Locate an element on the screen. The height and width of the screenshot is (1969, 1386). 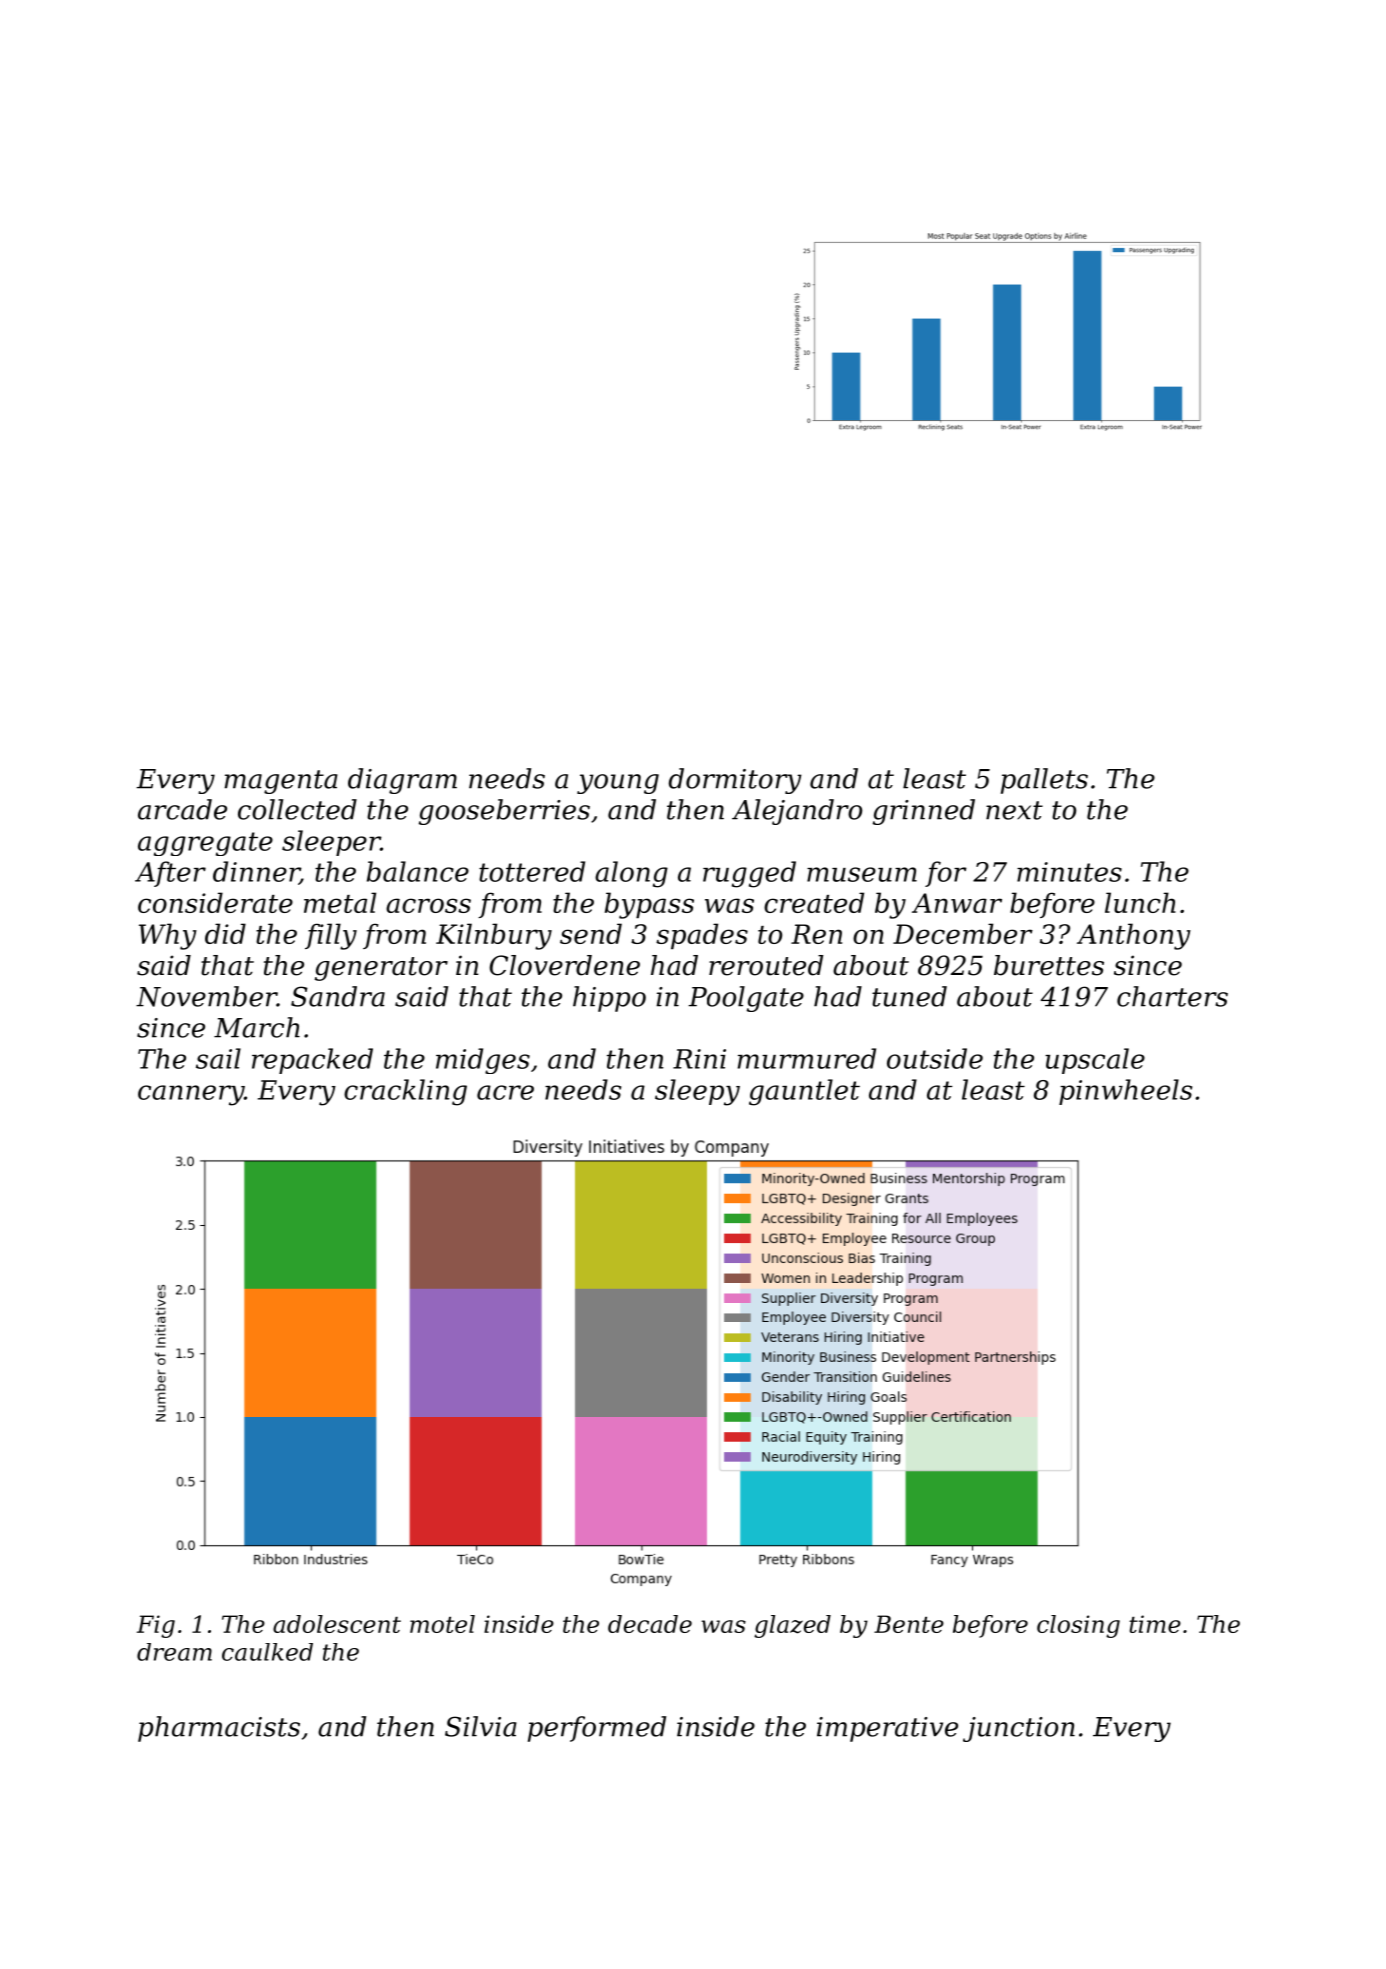
adolescent is located at coordinates (337, 1624).
